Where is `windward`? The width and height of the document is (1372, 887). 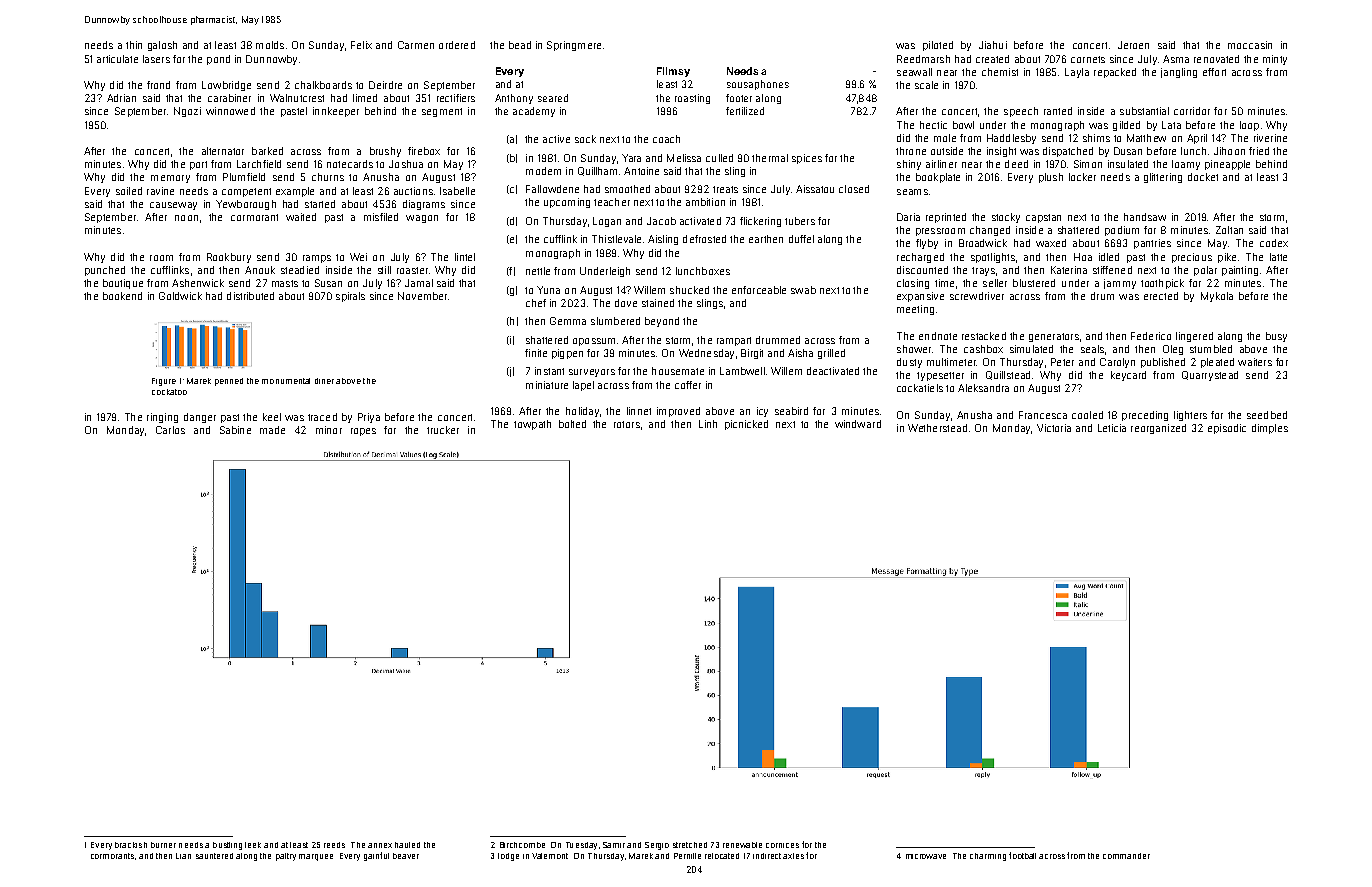 windward is located at coordinates (858, 424).
